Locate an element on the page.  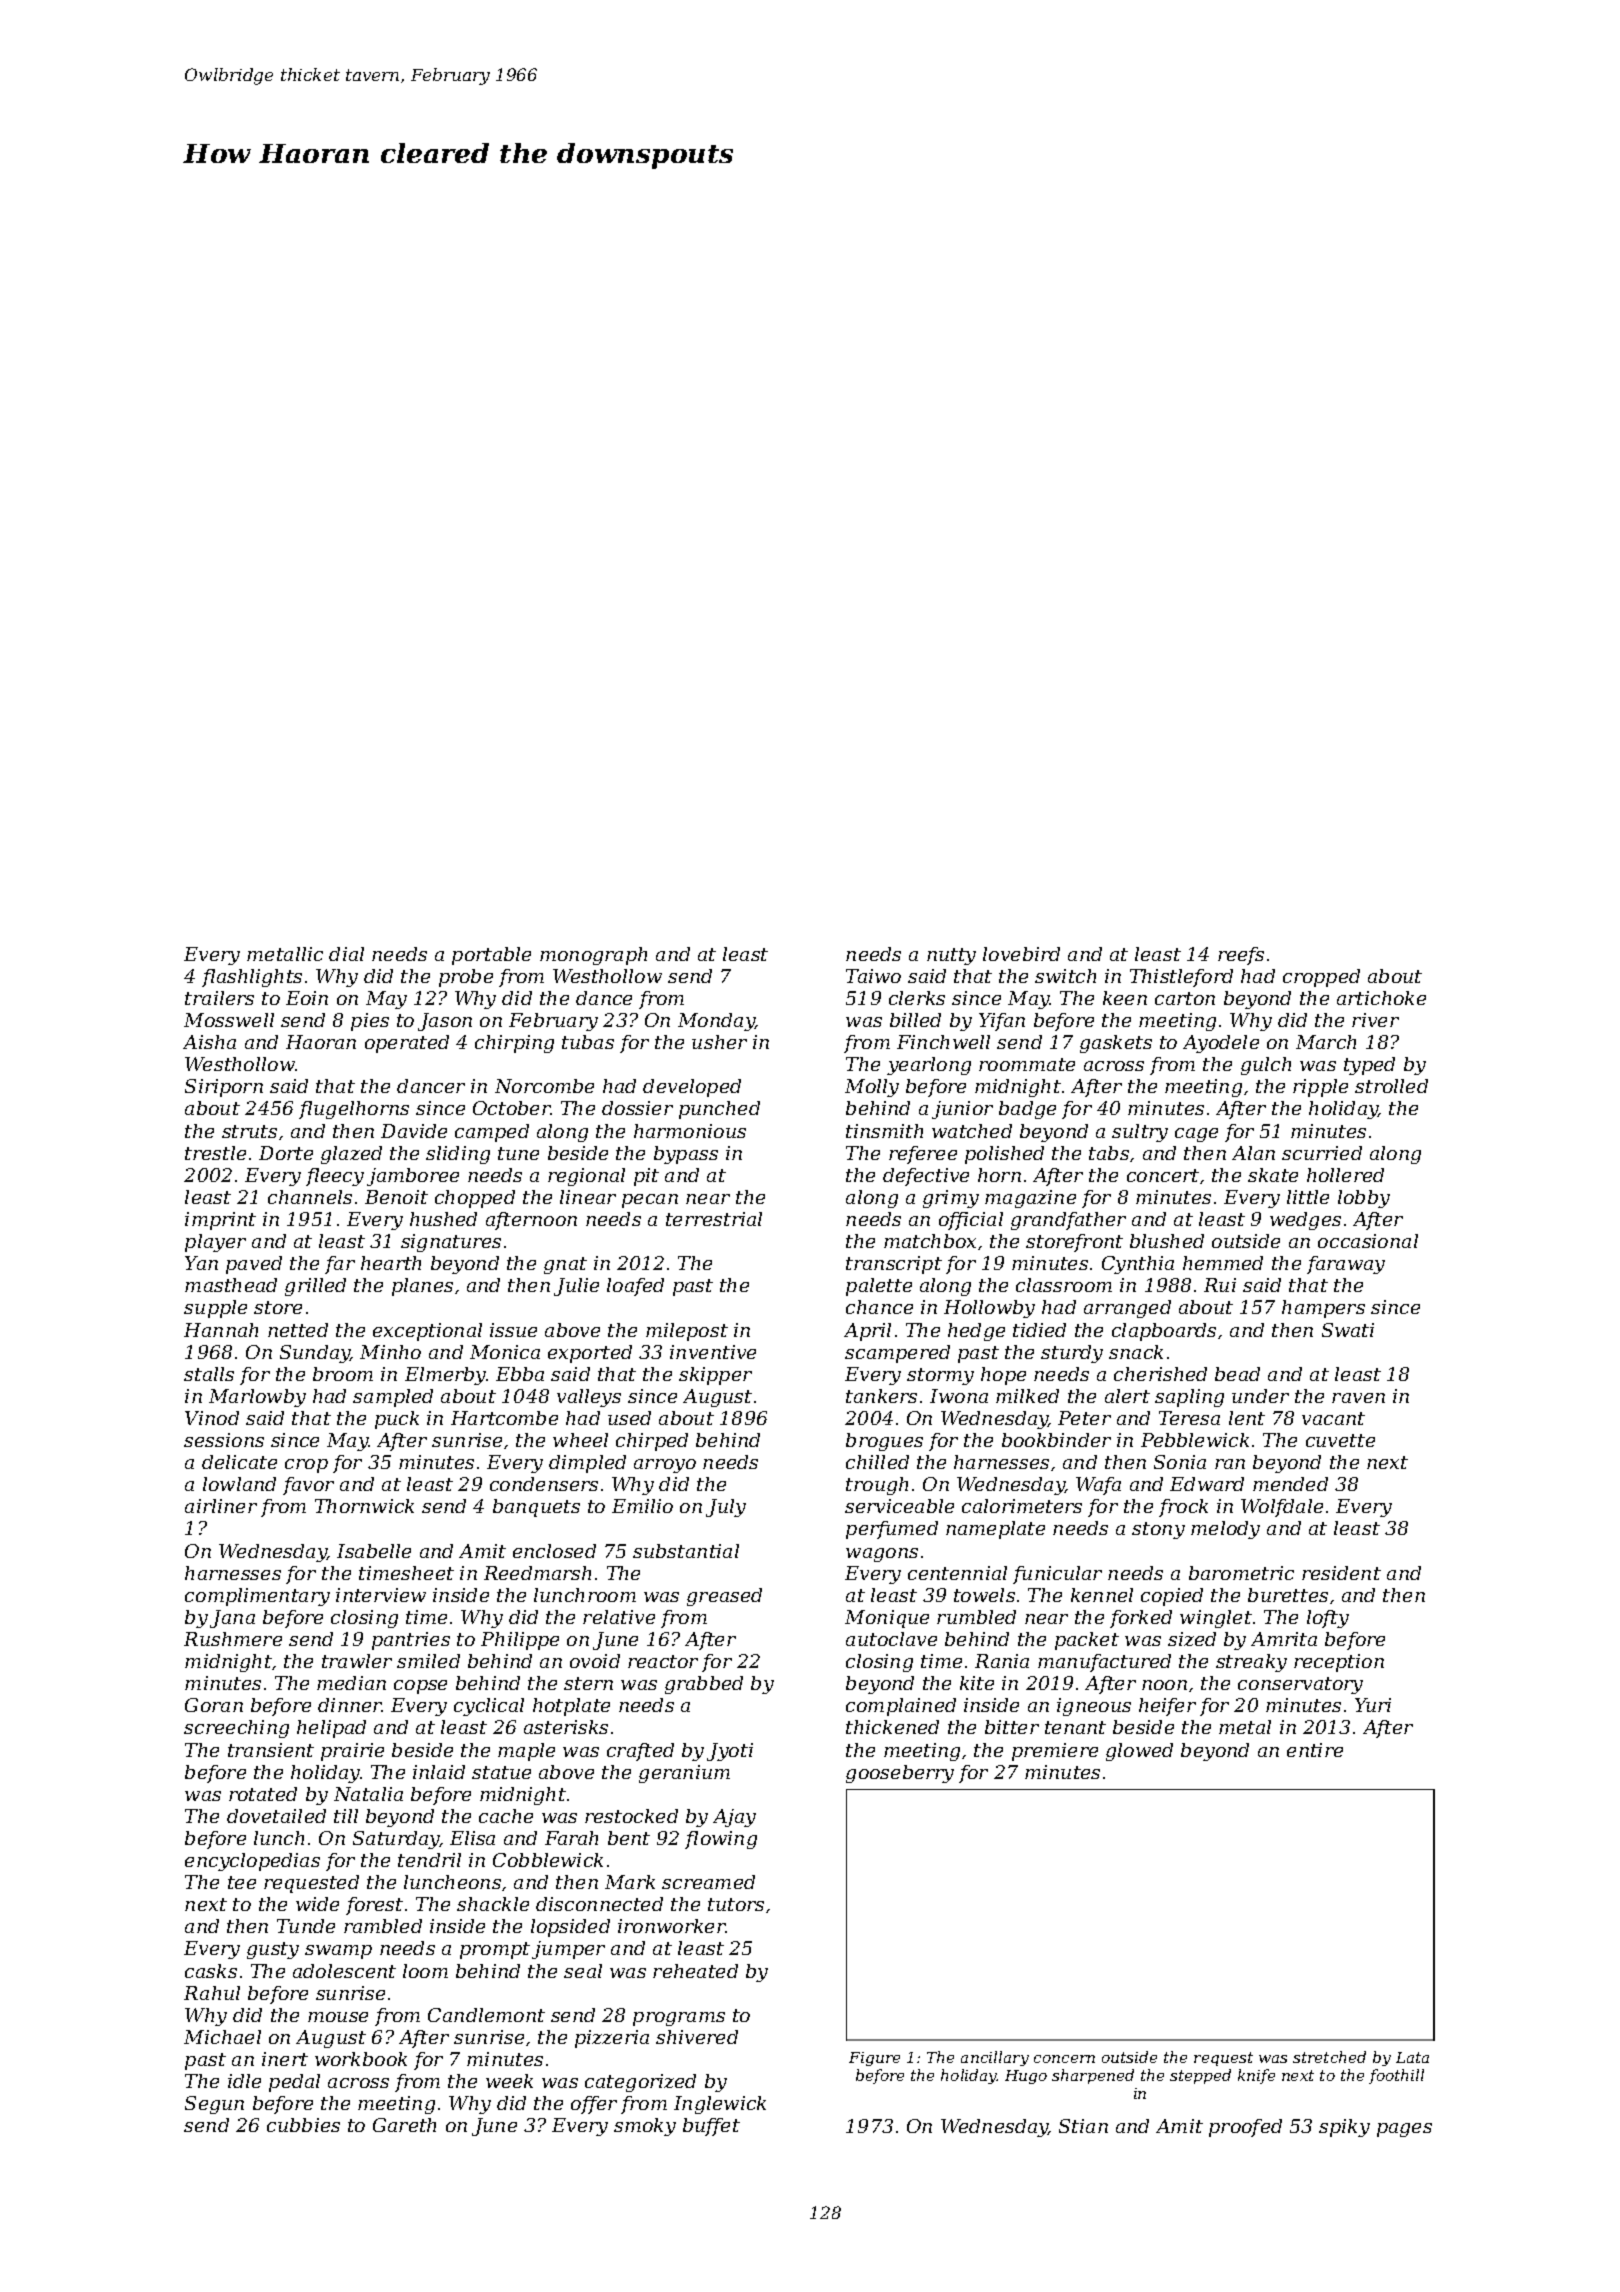
grilled is located at coordinates (315, 1287).
